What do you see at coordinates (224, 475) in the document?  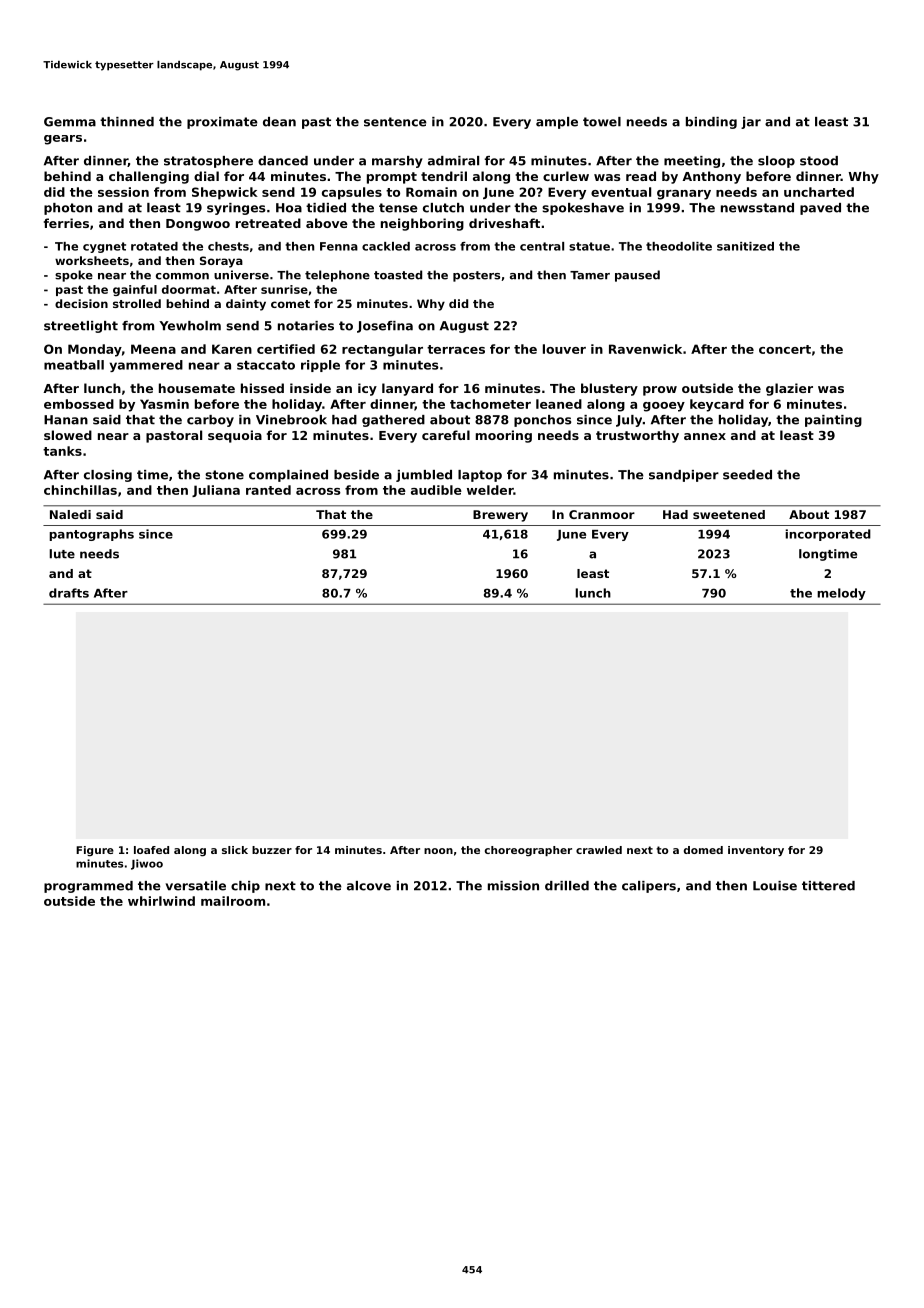 I see `stone` at bounding box center [224, 475].
